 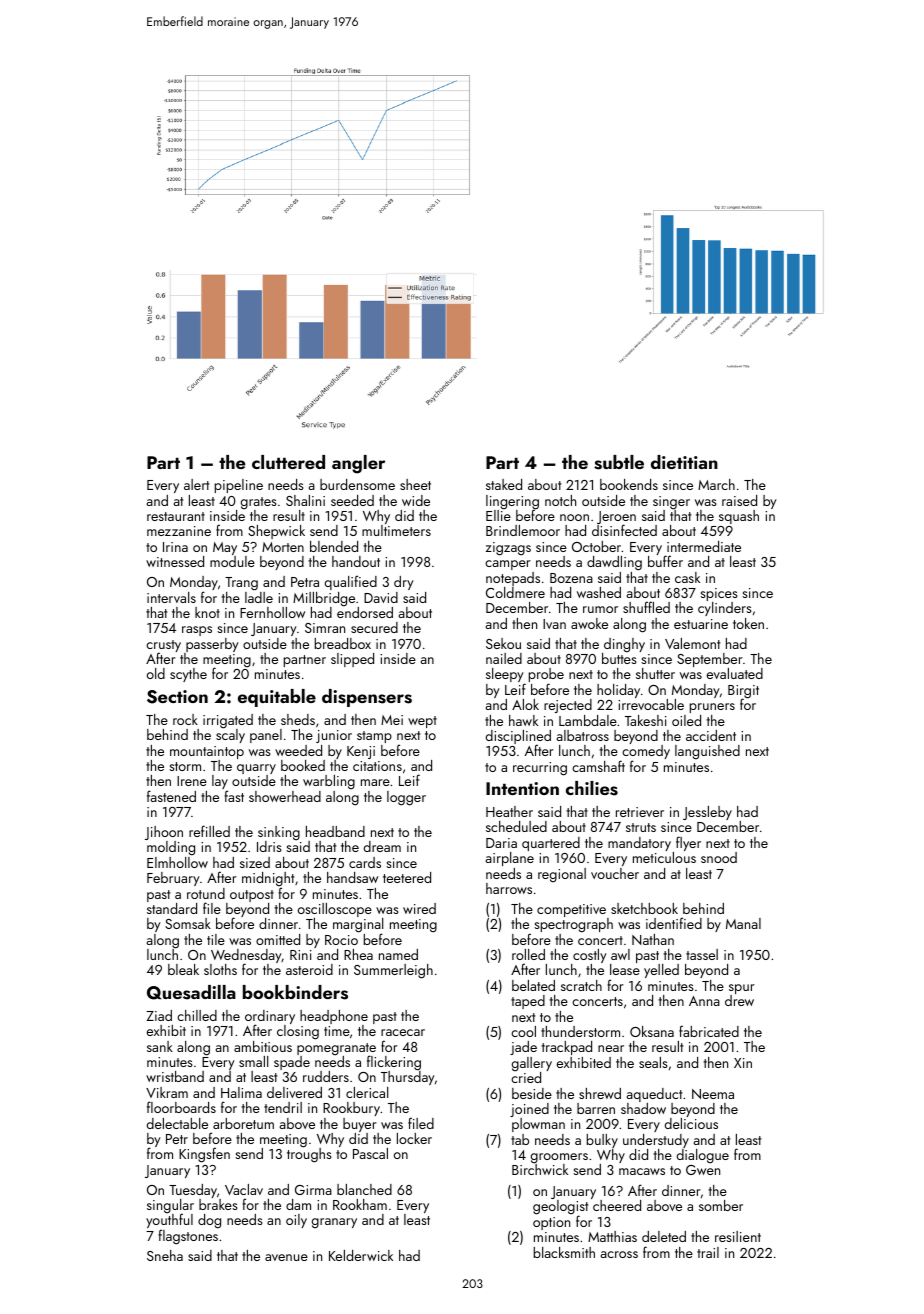 I want to click on blacksmith, so click(x=564, y=1252).
